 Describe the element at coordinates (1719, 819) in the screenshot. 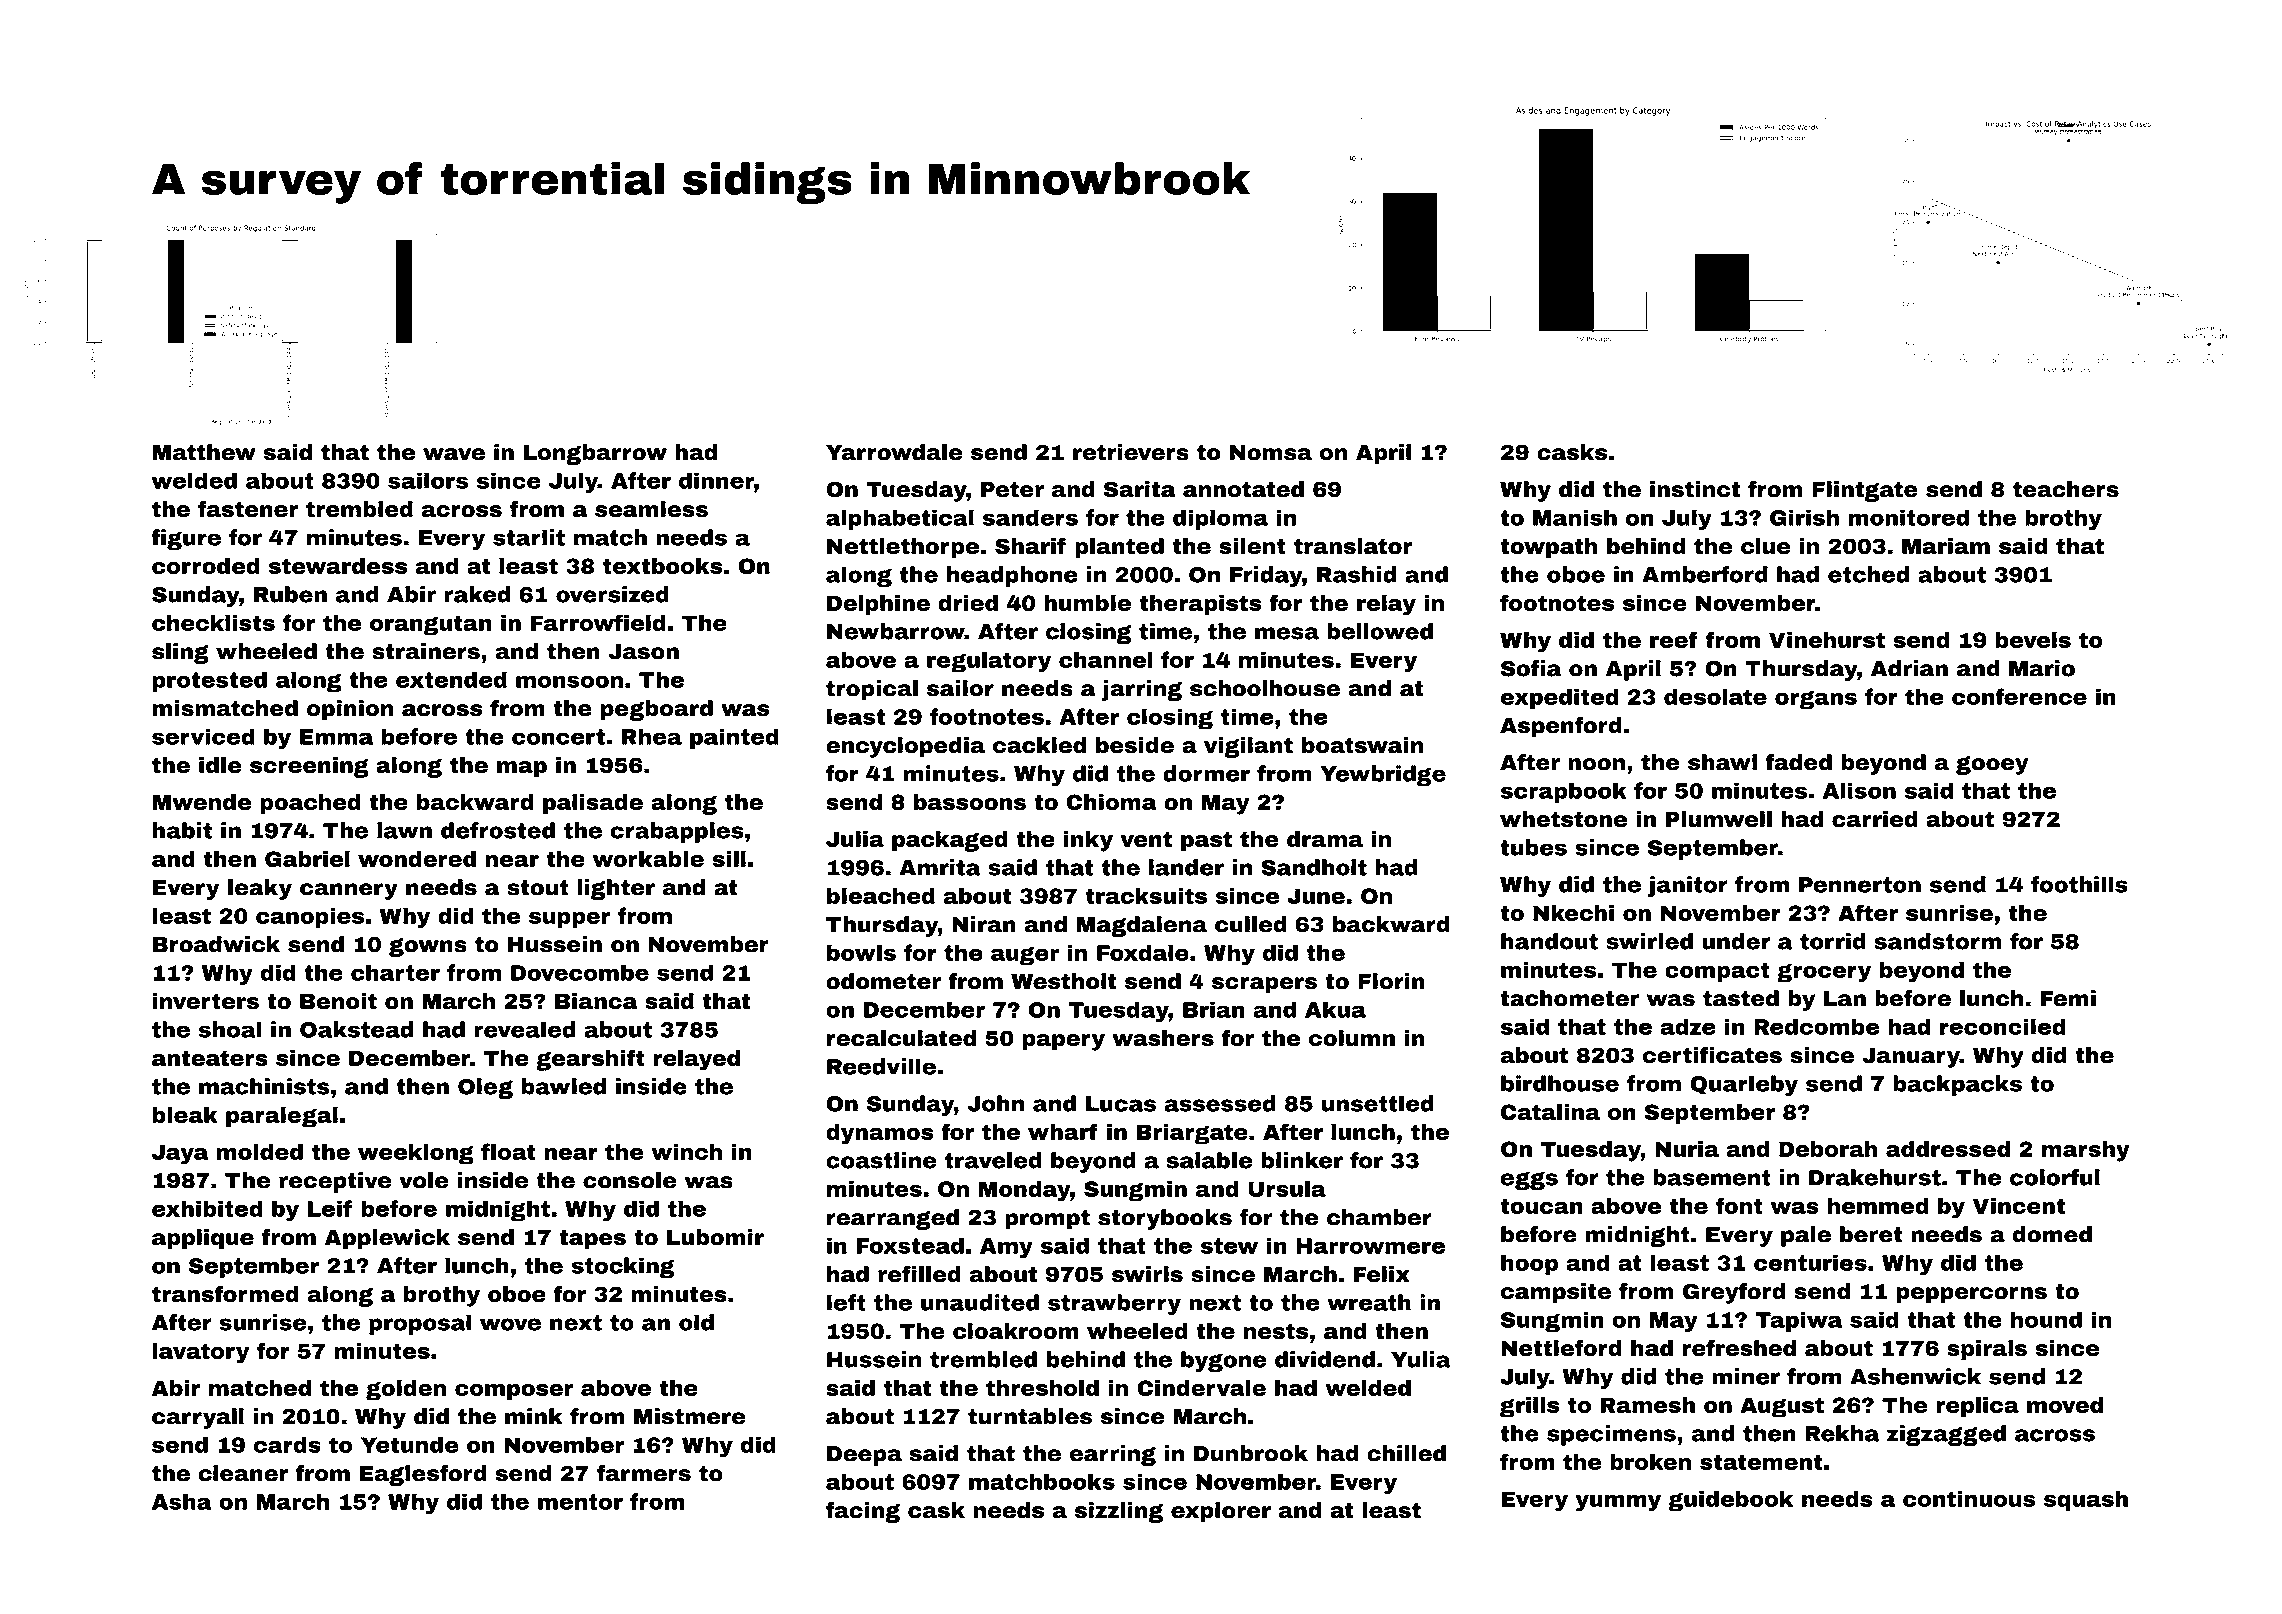

I see `Plumwell` at that location.
